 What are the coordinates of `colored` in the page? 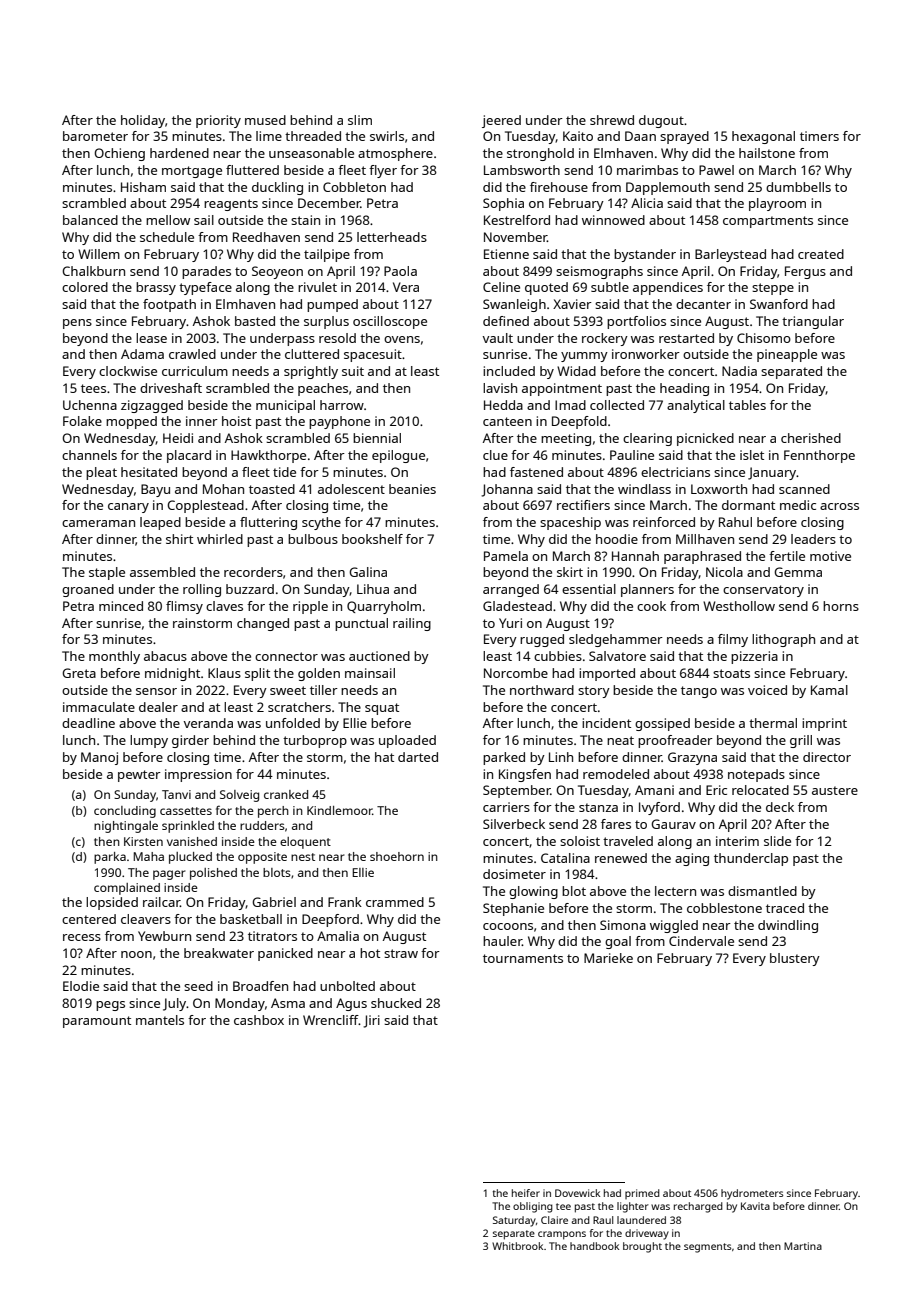 It's located at (85, 287).
